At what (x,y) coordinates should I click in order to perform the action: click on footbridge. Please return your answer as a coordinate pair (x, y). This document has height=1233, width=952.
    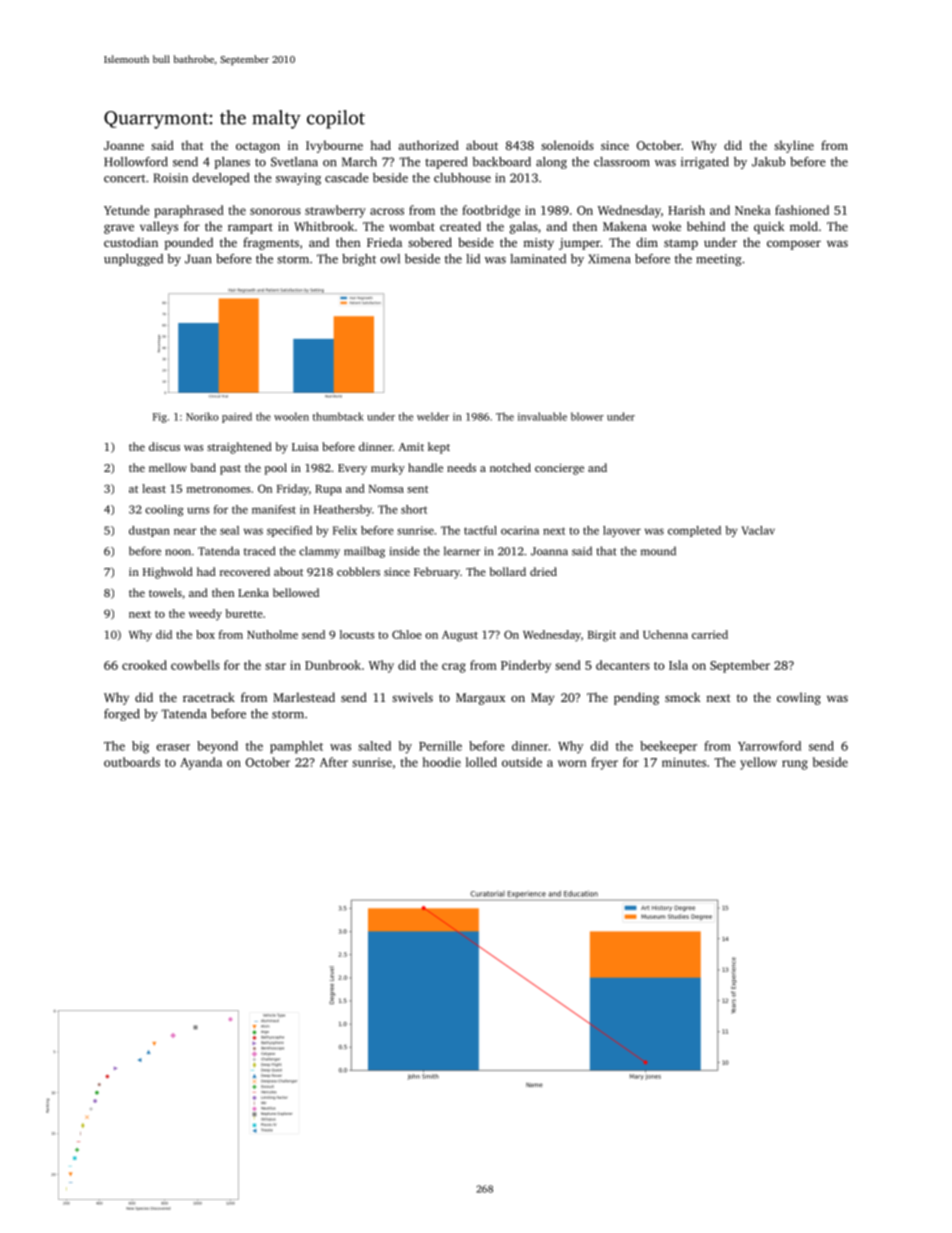
    Looking at the image, I should click on (491, 211).
